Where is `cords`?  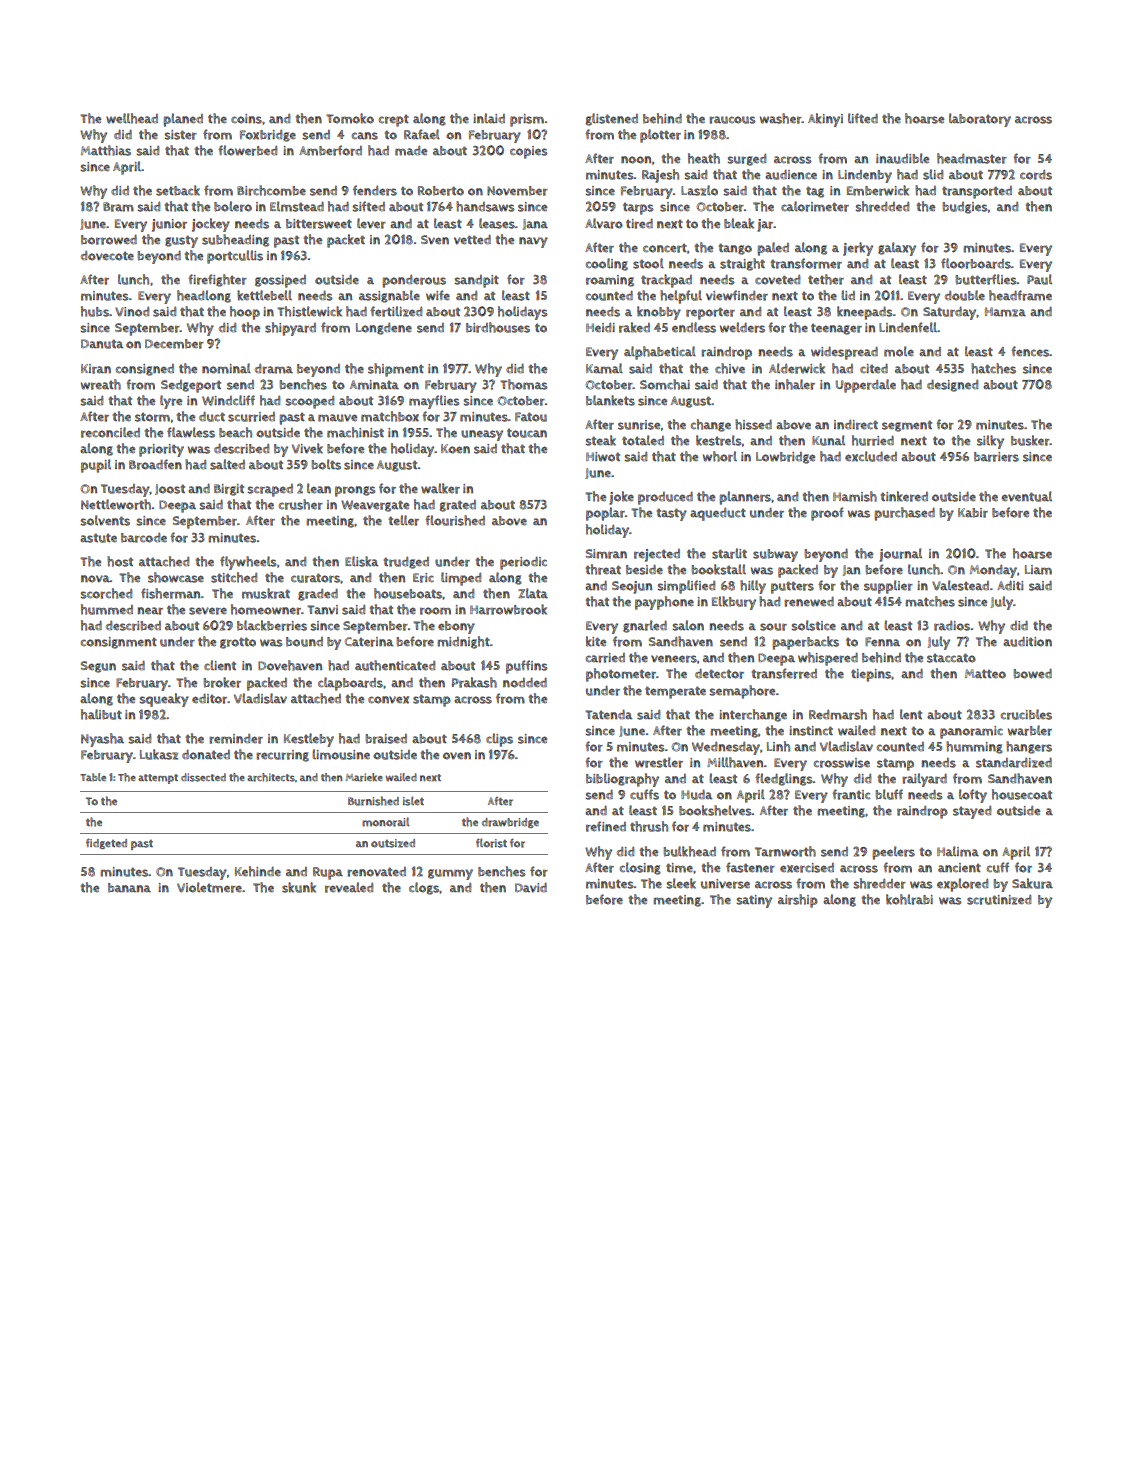
cords is located at coordinates (1036, 175).
